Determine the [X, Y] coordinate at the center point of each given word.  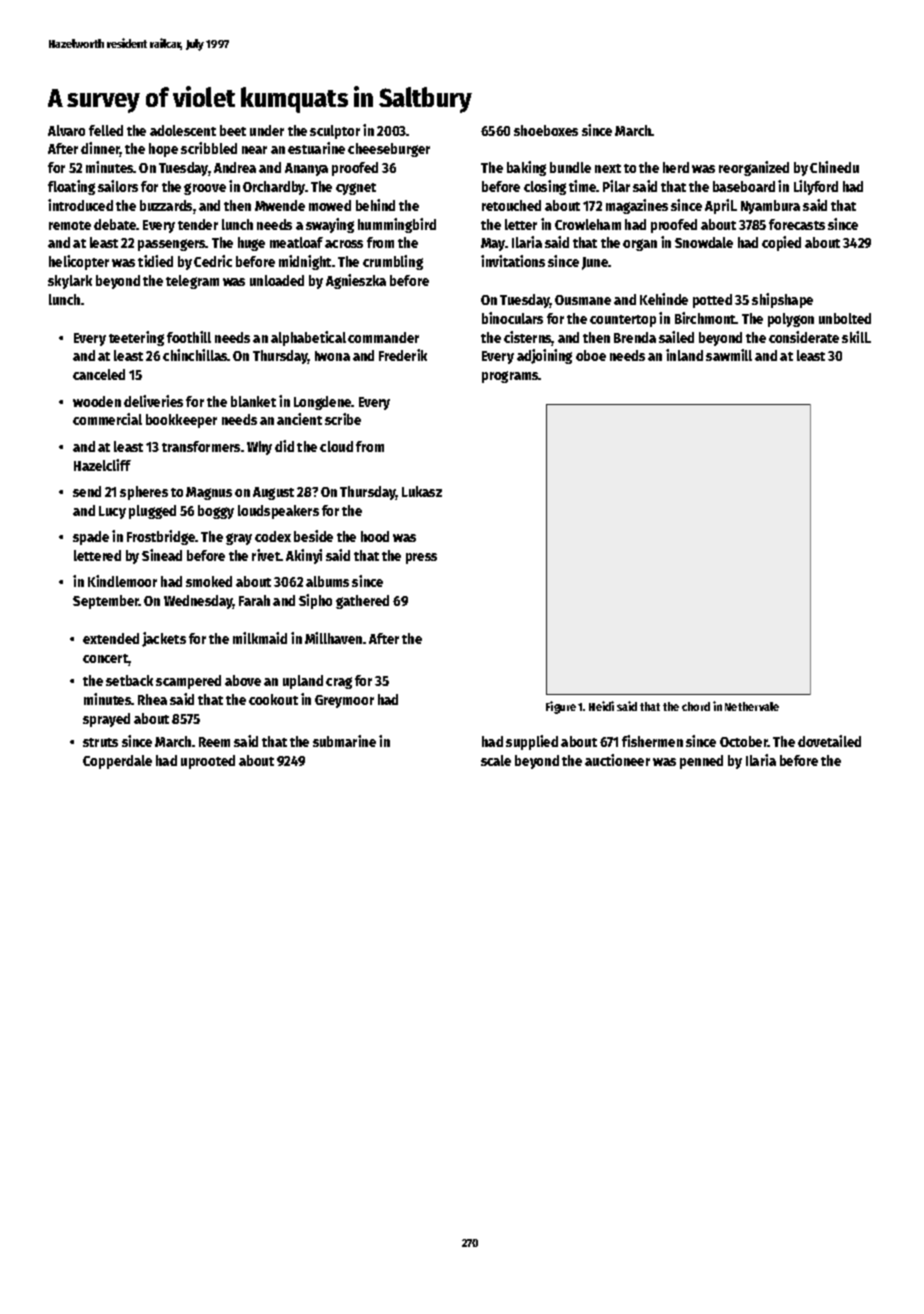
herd [676, 167]
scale [496, 760]
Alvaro [66, 130]
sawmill [729, 355]
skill [855, 337]
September [106, 602]
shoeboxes [546, 130]
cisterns [528, 338]
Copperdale [117, 762]
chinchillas [195, 355]
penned [701, 762]
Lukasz [422, 491]
